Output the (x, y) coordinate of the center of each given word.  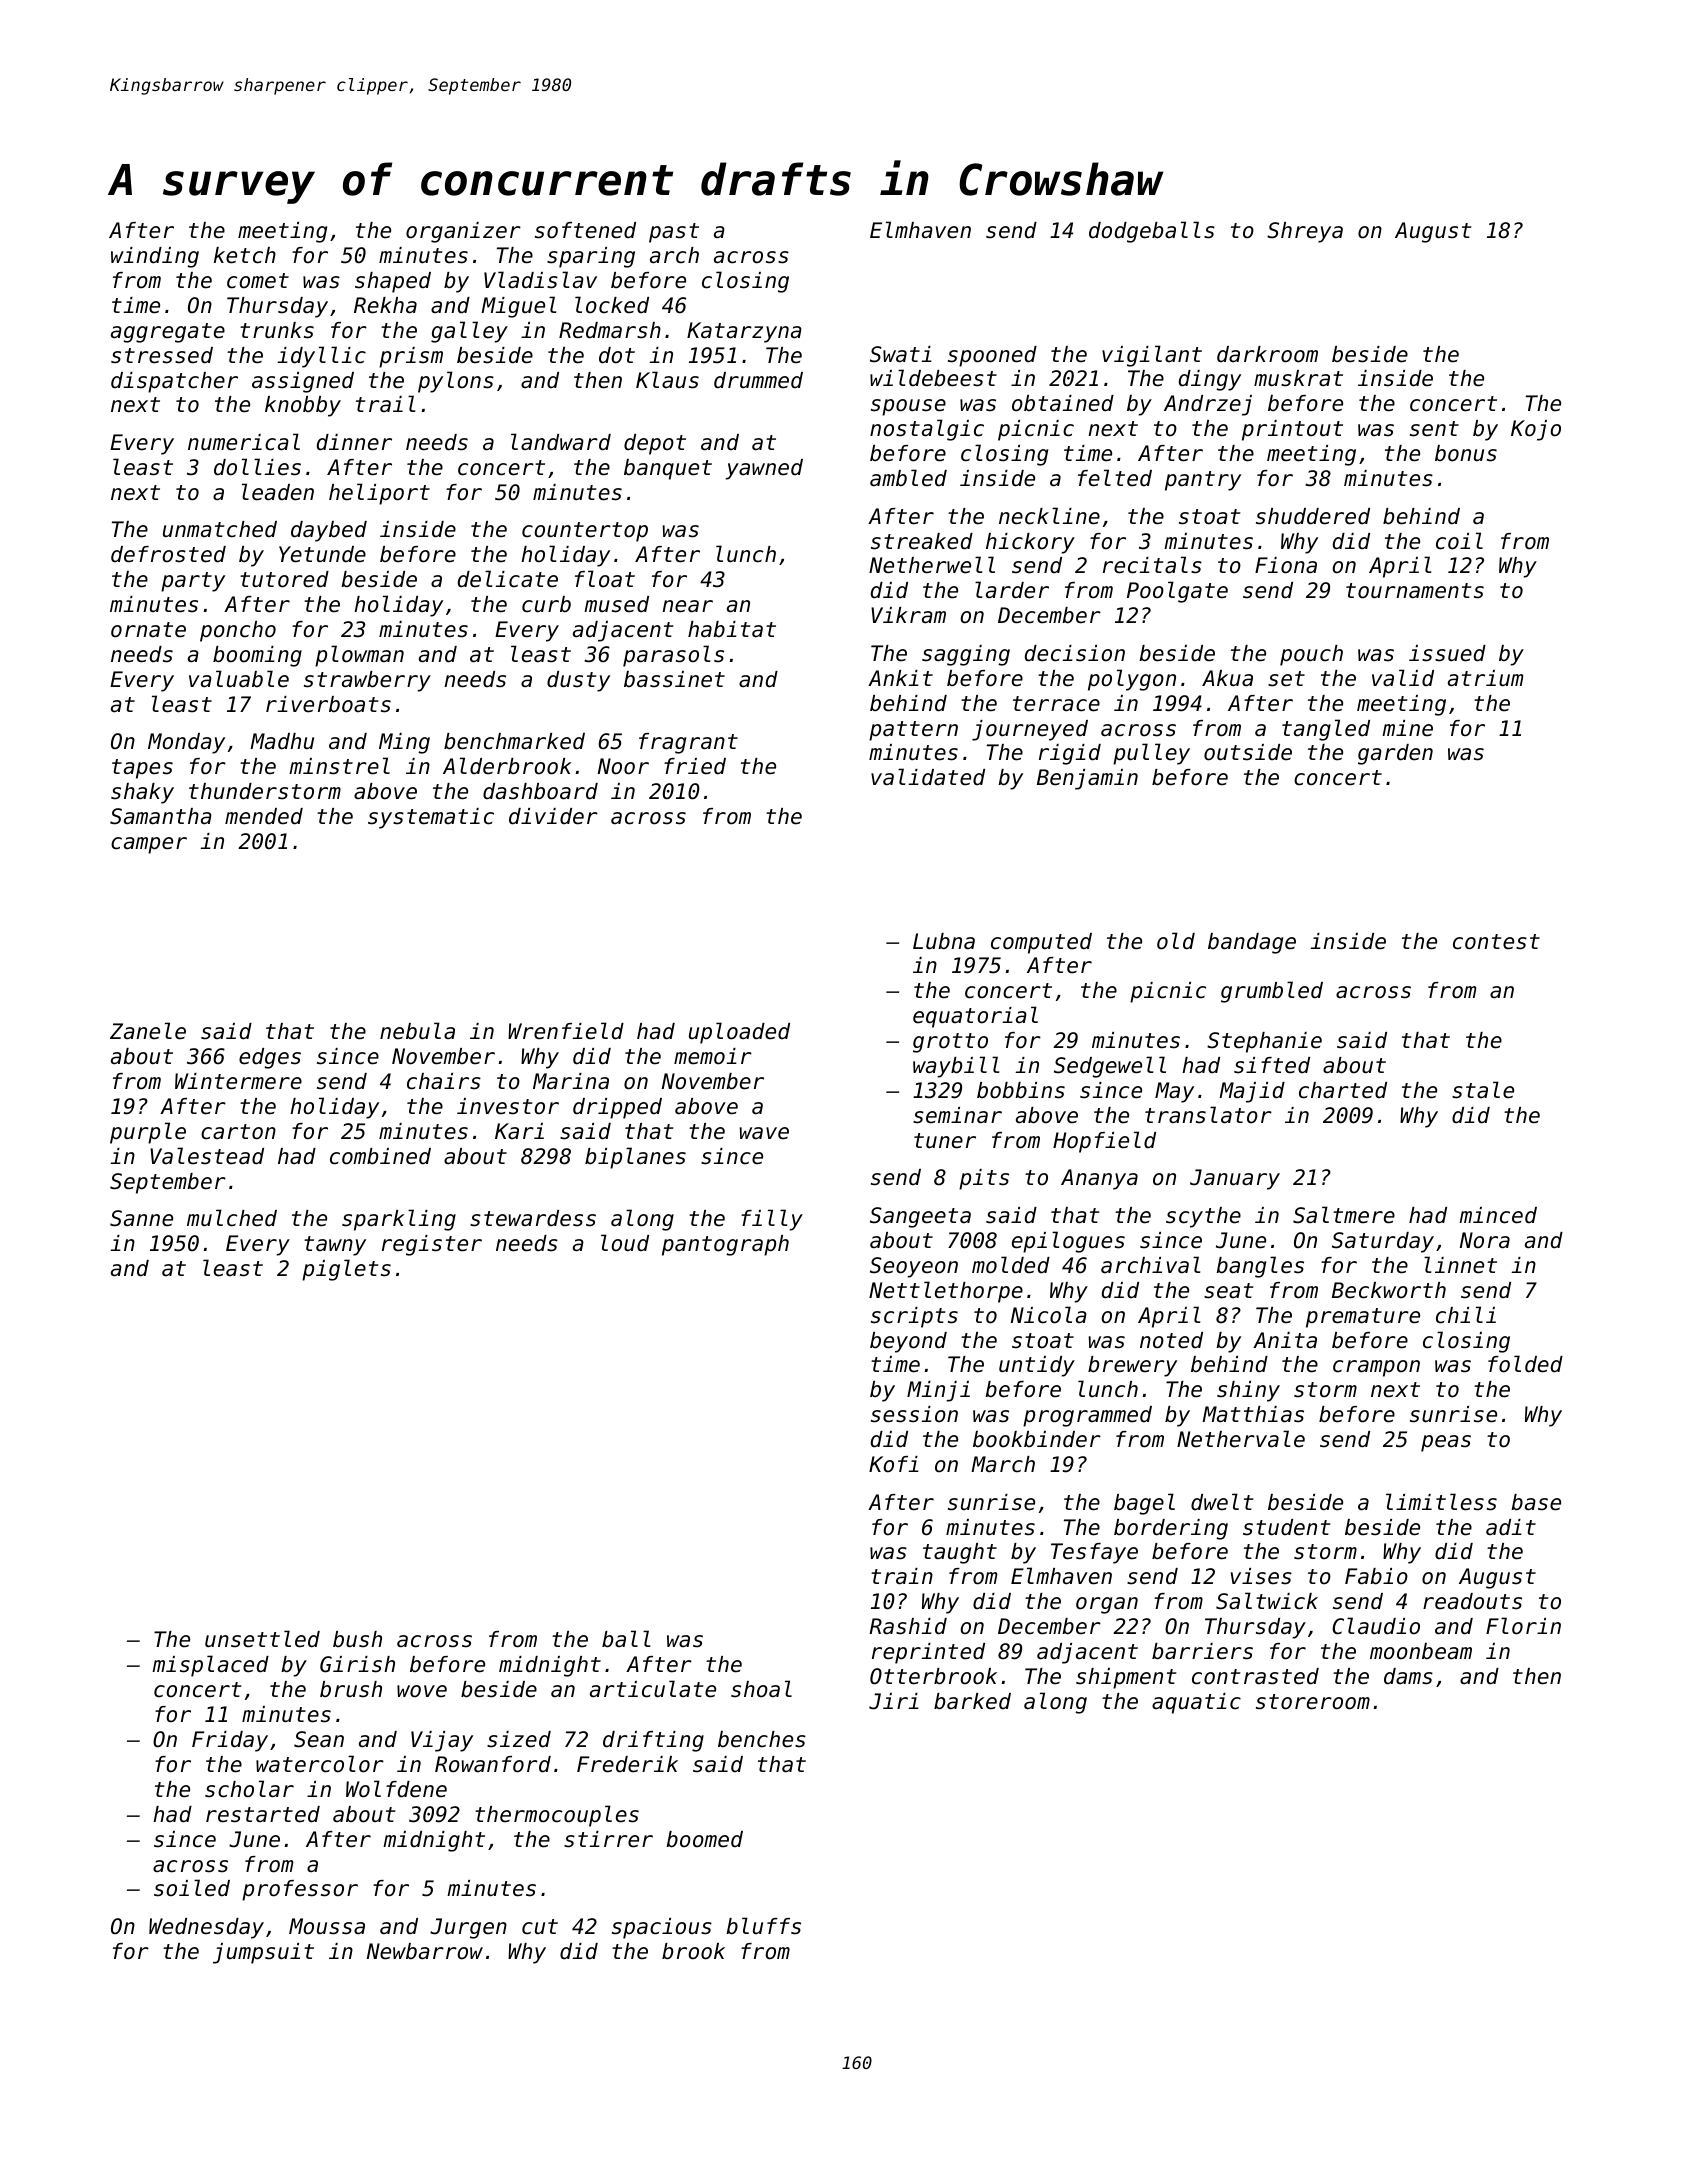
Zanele (148, 1031)
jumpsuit (263, 1953)
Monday (186, 743)
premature (1363, 1318)
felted (1115, 478)
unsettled (262, 1639)
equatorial (975, 1017)
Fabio (1376, 1576)
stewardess (533, 1218)
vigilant (1152, 356)
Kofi (894, 1464)
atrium (1485, 678)
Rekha (385, 305)
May (1174, 1092)
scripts (914, 1317)
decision (1075, 653)
